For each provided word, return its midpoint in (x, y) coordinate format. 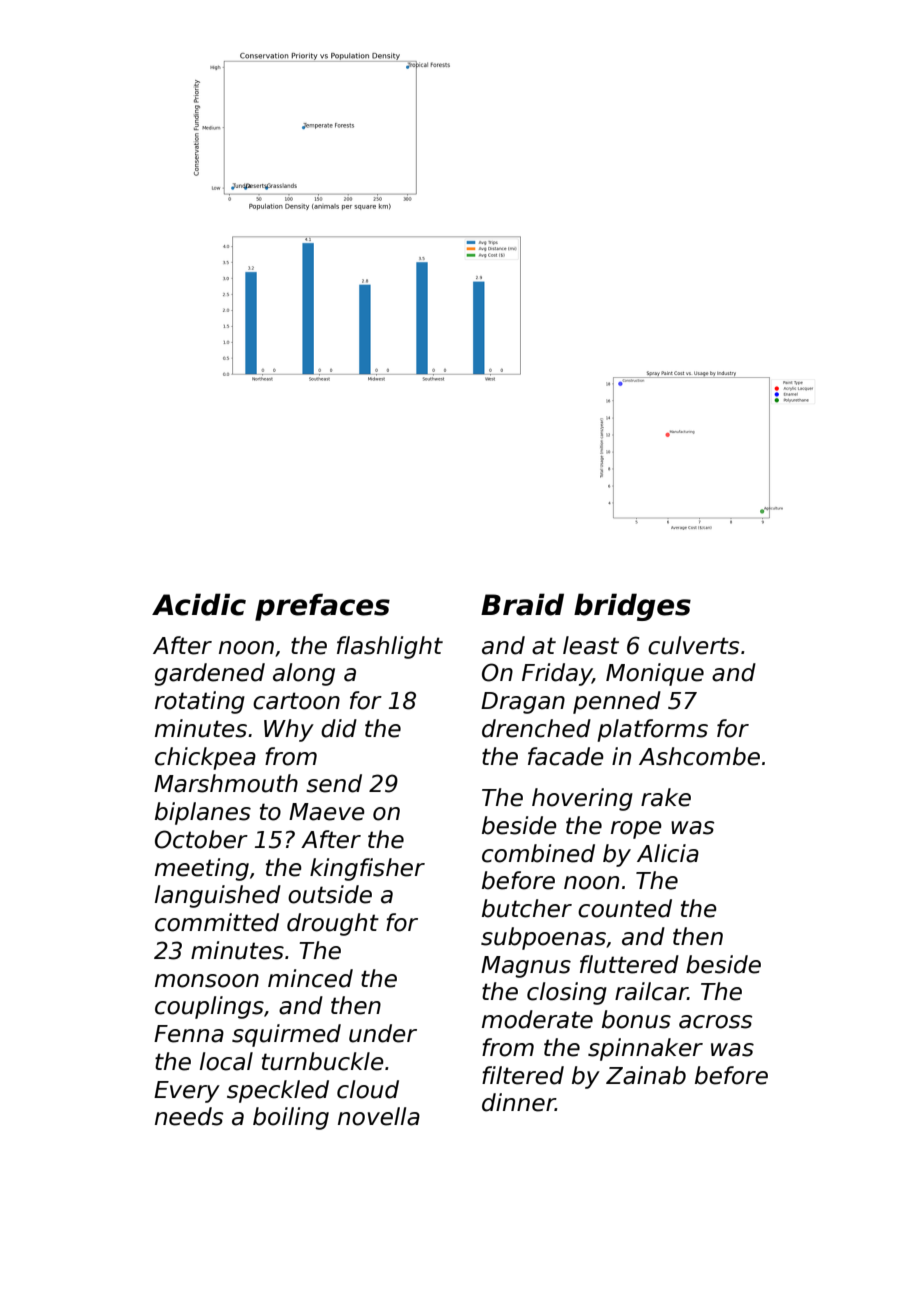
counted (625, 908)
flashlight (390, 647)
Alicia (668, 853)
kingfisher (367, 869)
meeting (202, 869)
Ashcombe (699, 756)
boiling (291, 1118)
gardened (209, 674)
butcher (527, 908)
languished (218, 896)
